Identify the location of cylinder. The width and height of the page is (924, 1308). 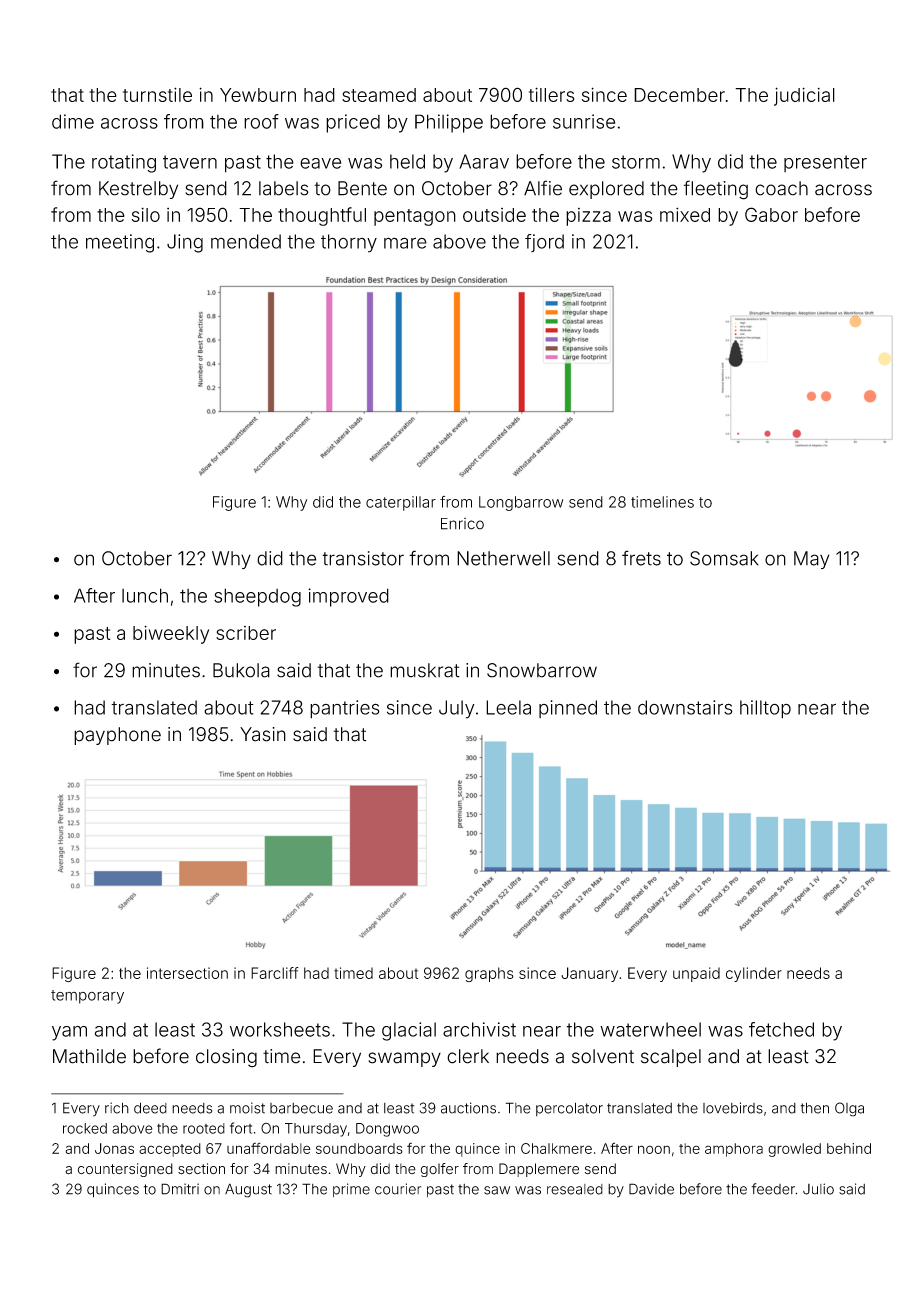
(754, 974).
